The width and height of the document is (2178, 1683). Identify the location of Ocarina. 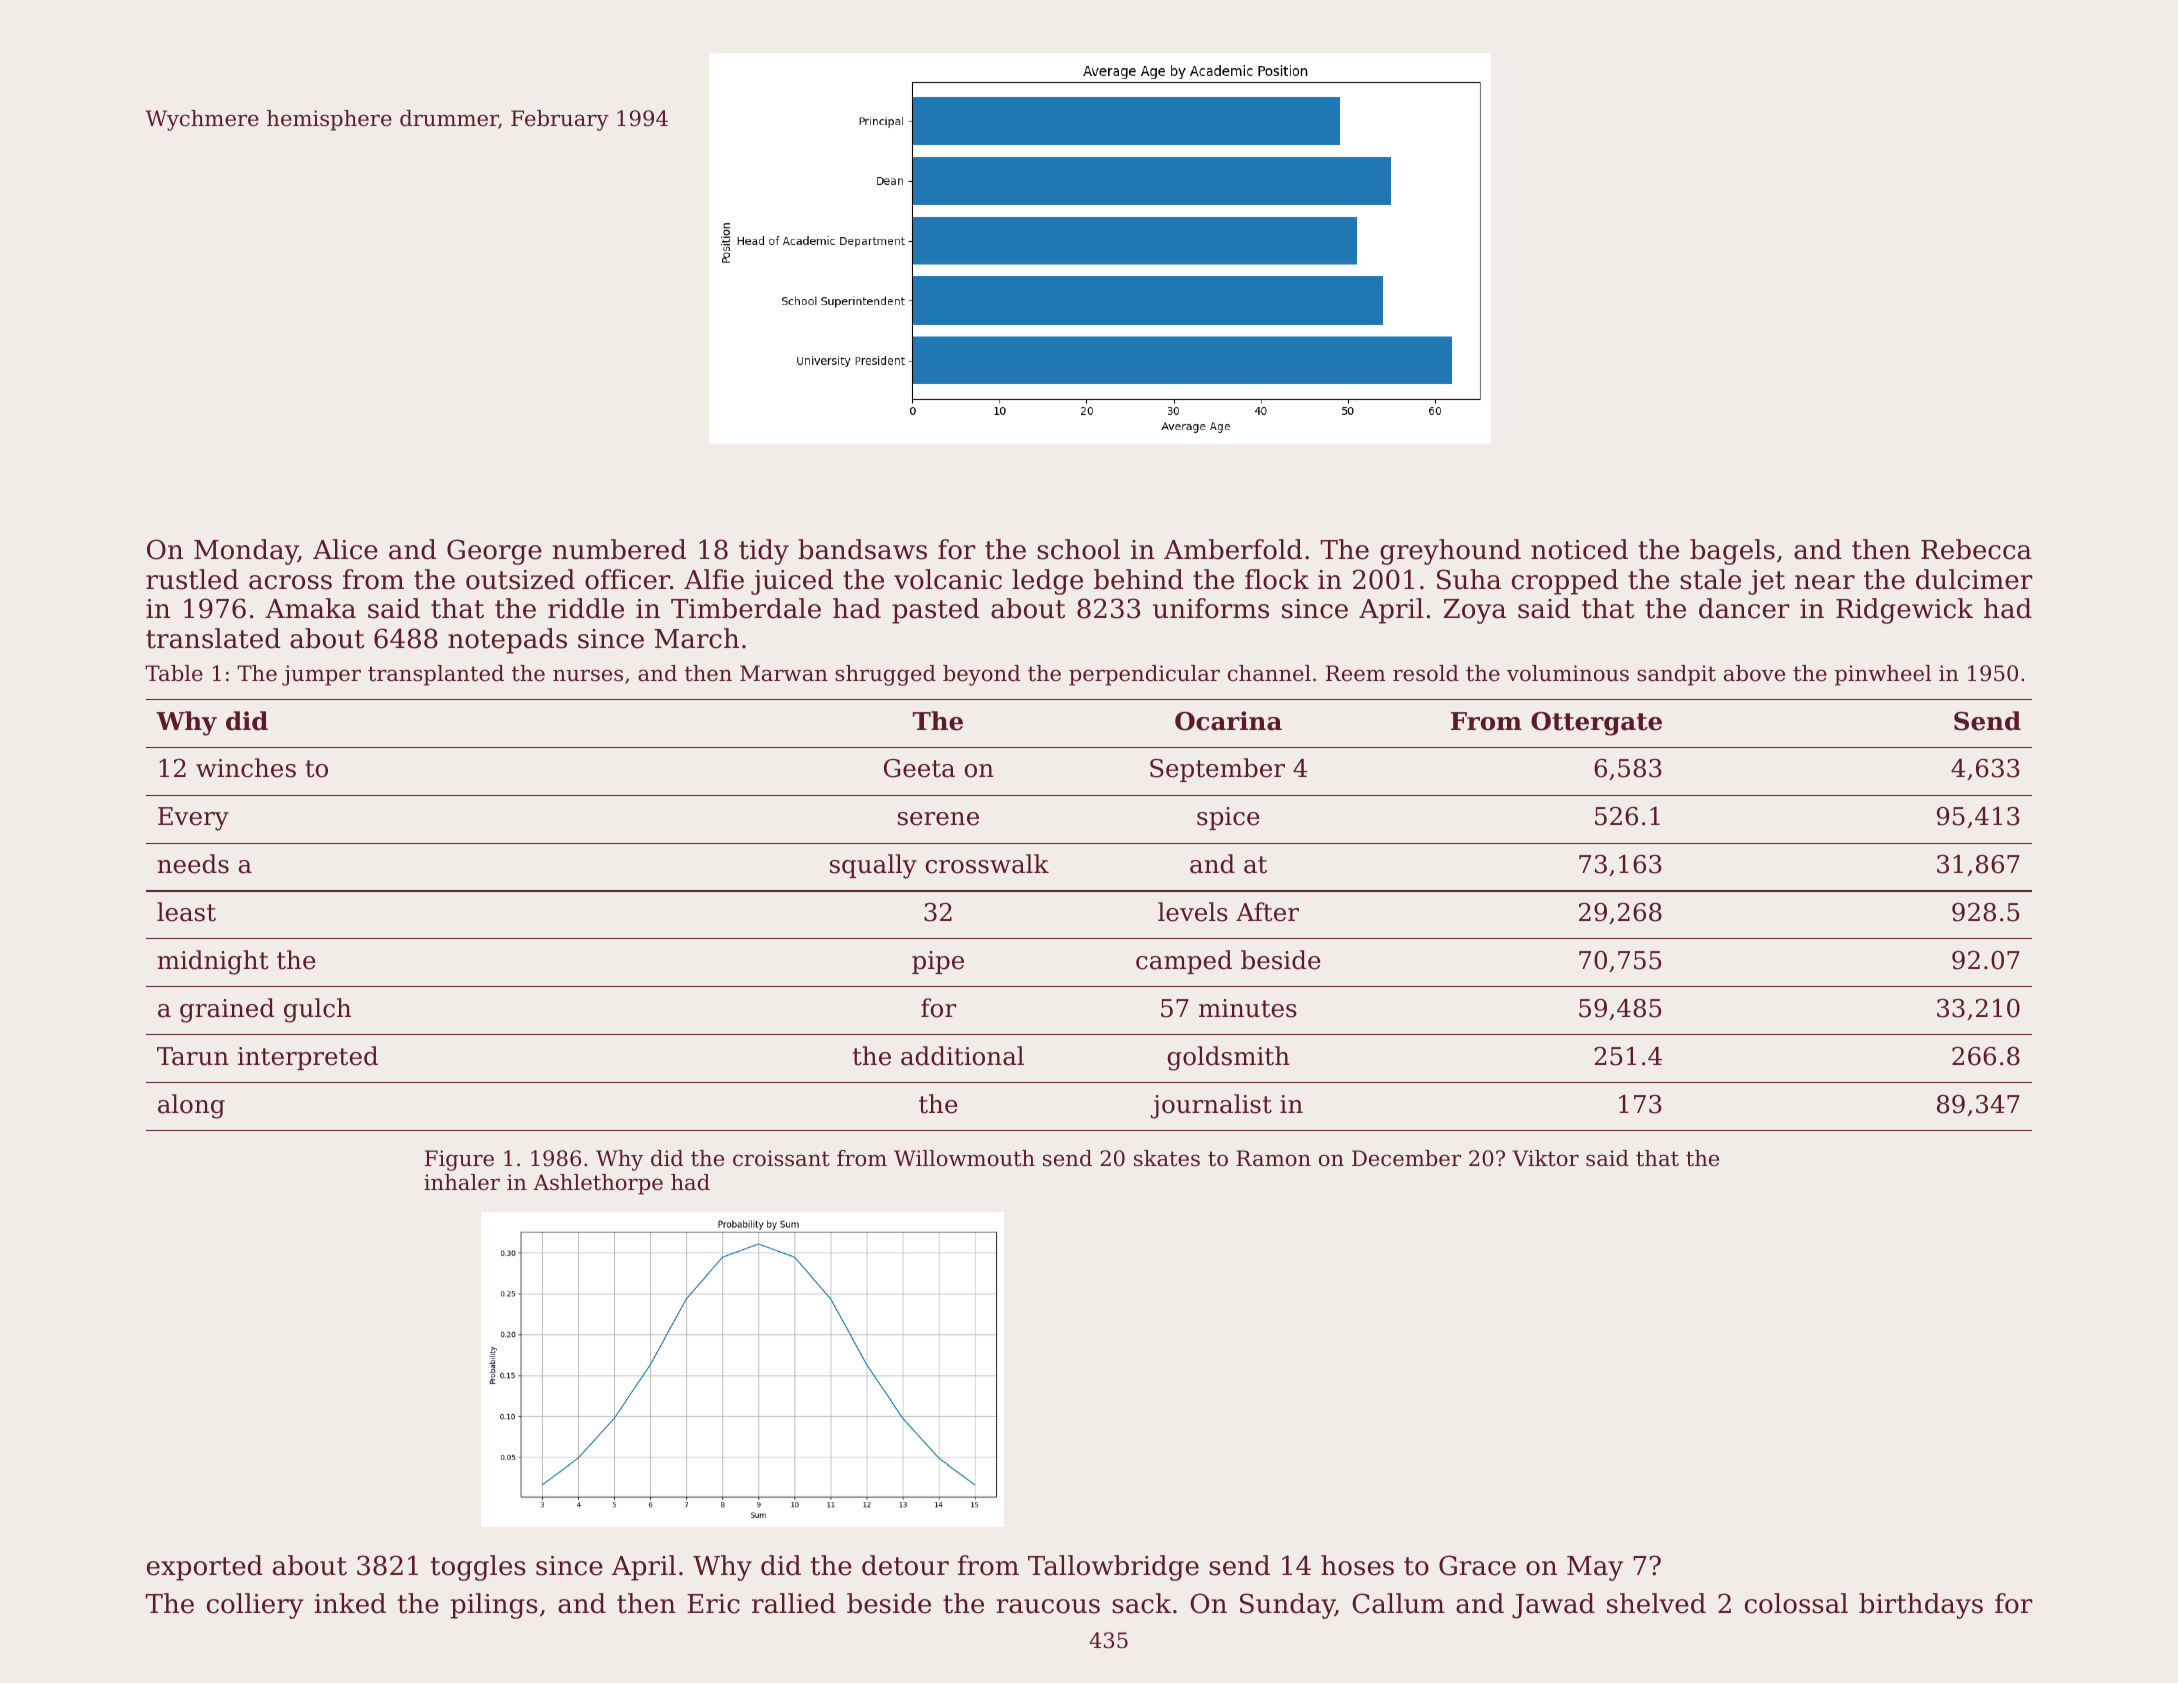
(1228, 721).
